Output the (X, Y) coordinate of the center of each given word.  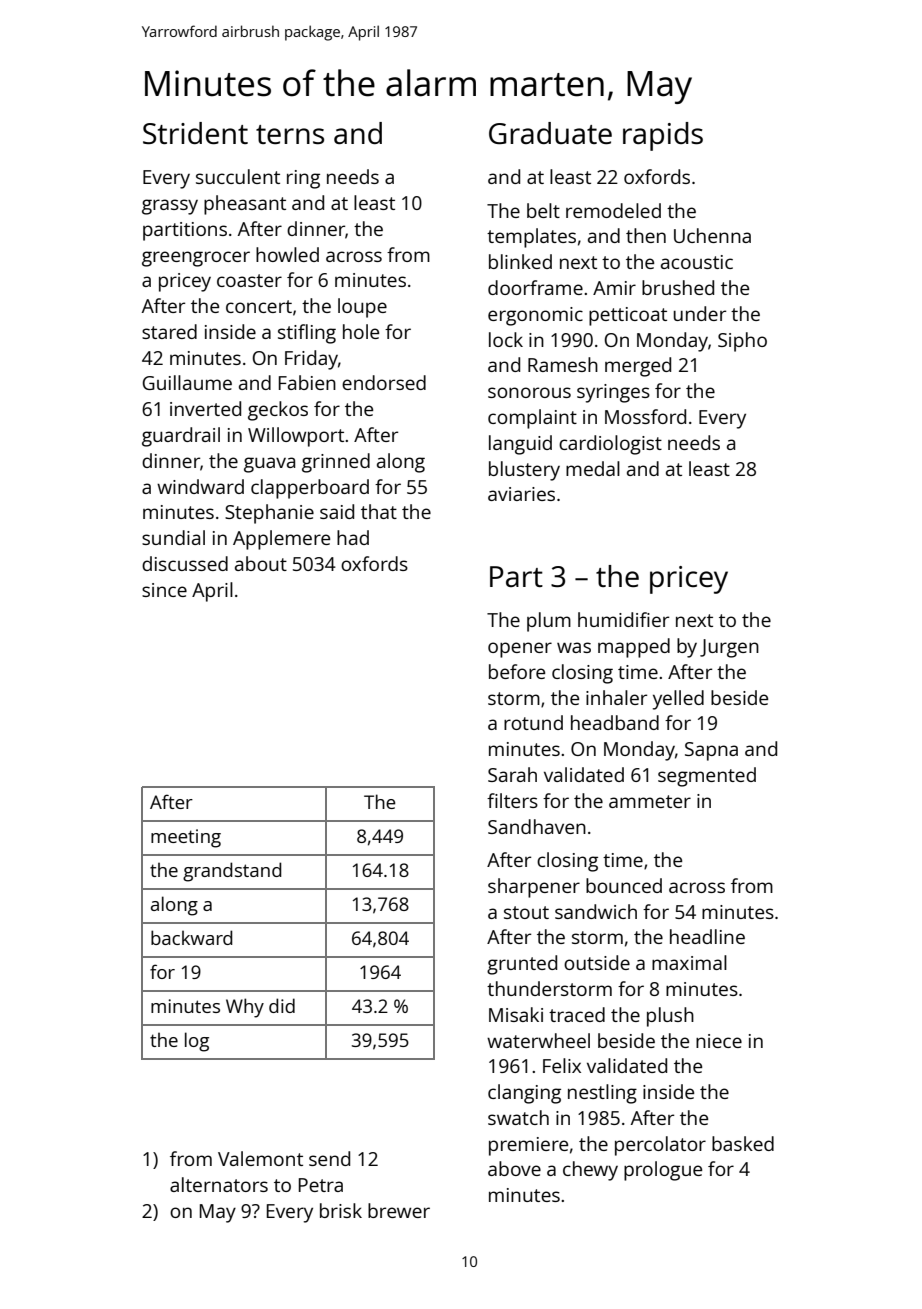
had (353, 537)
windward (200, 486)
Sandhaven (537, 826)
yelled (678, 700)
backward (191, 937)
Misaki (516, 1014)
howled (287, 254)
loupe (362, 308)
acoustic (697, 262)
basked (743, 1143)
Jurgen (729, 648)
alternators (219, 1184)
